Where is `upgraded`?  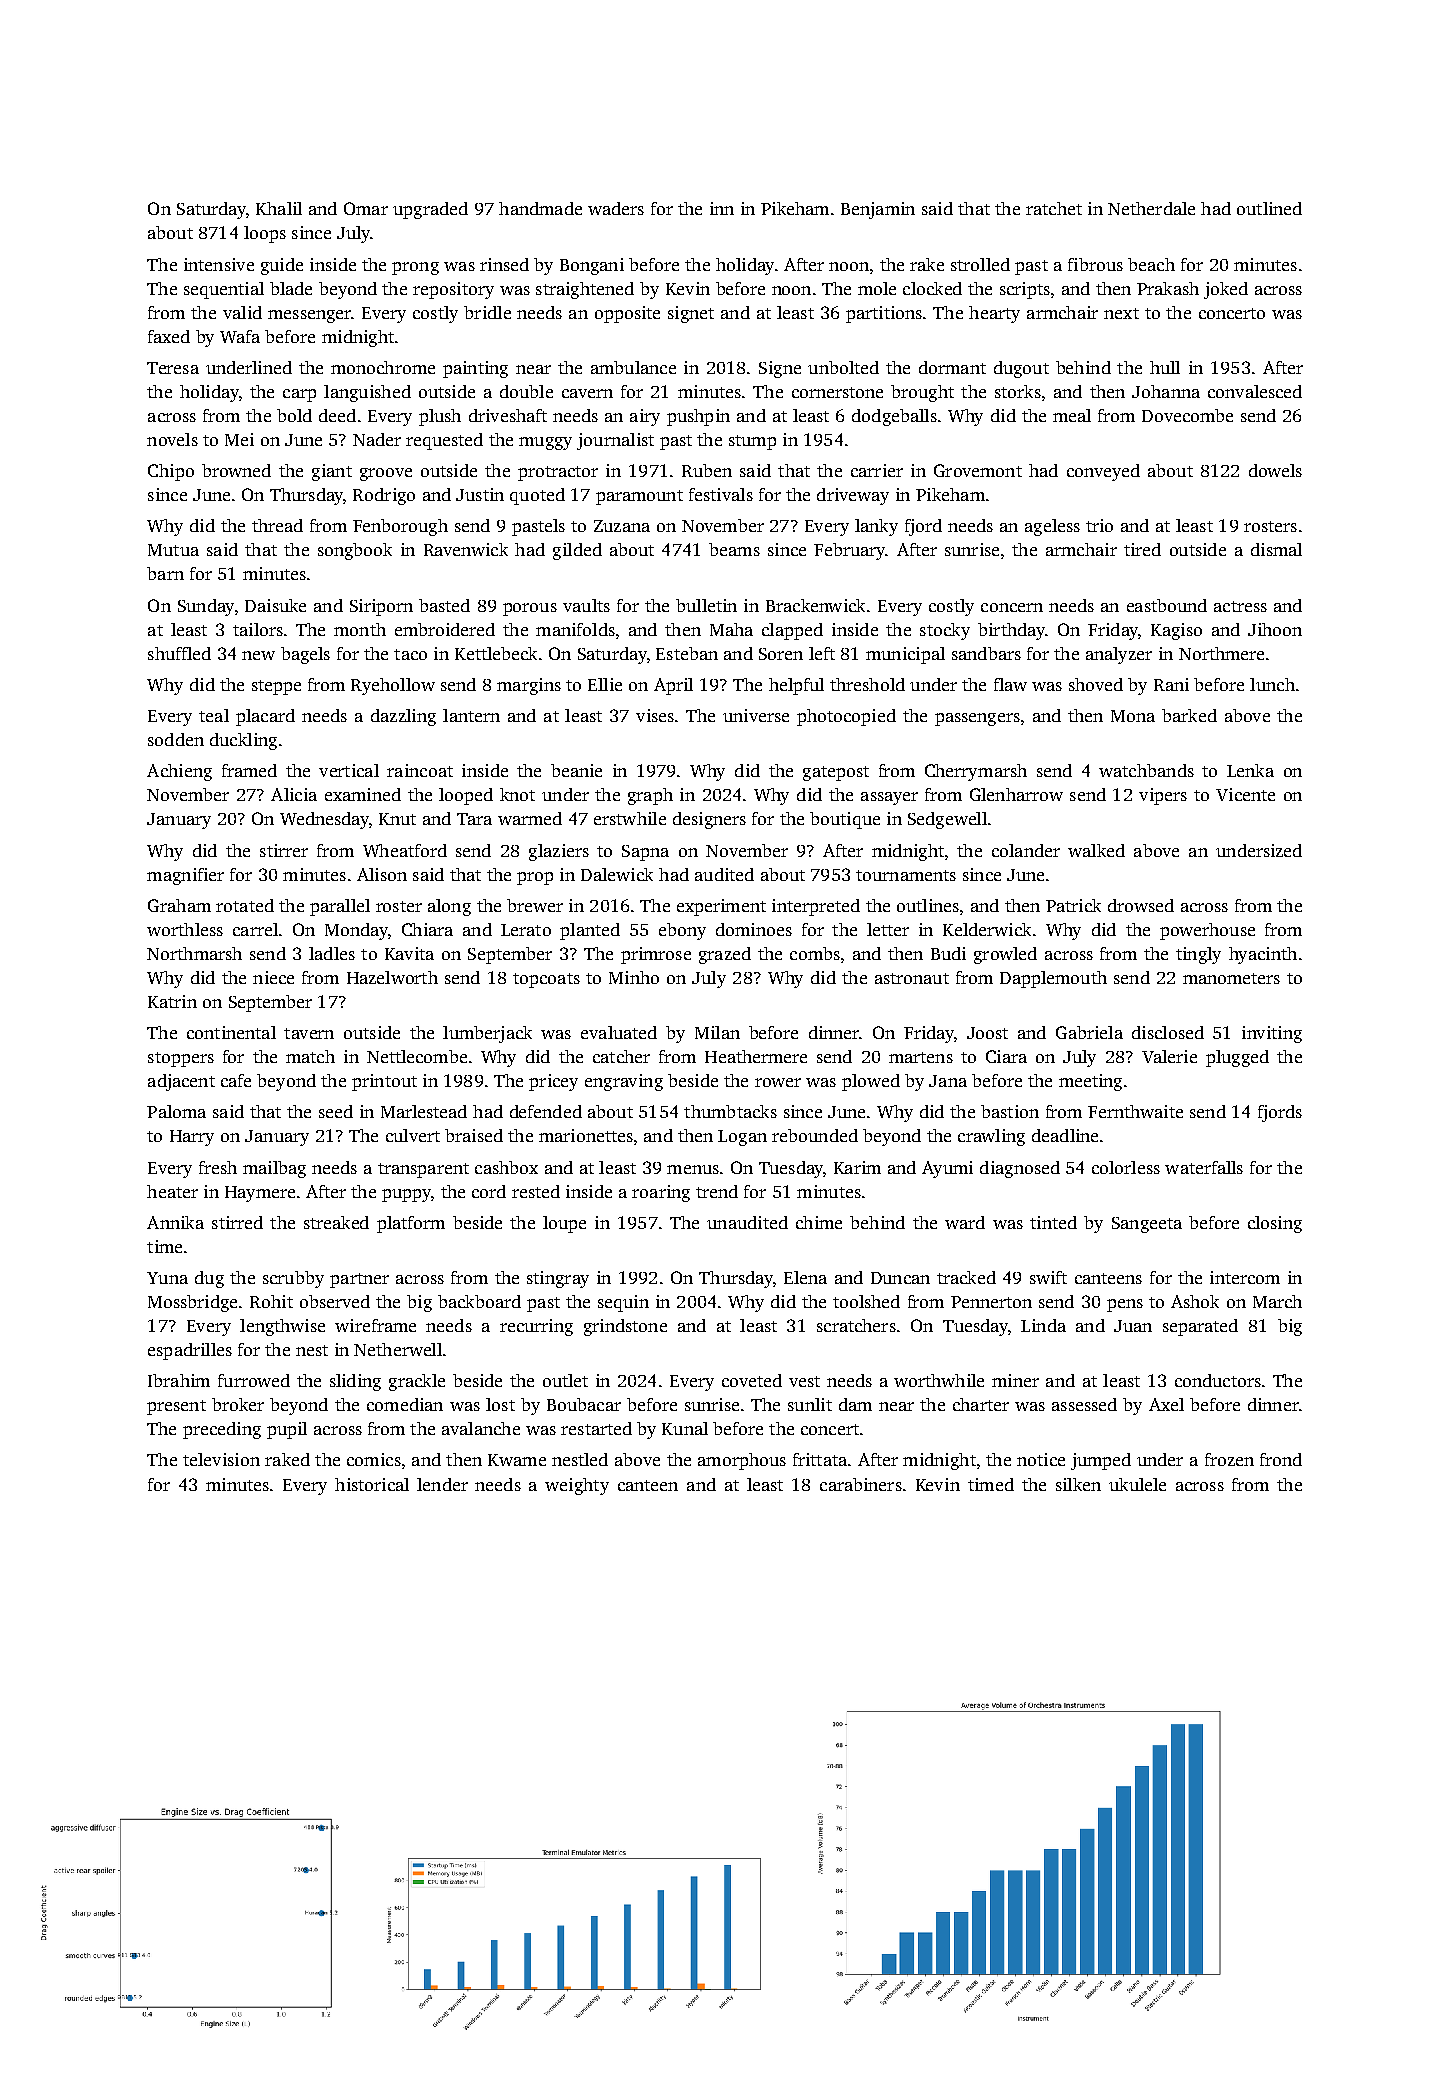 upgraded is located at coordinates (430, 210).
